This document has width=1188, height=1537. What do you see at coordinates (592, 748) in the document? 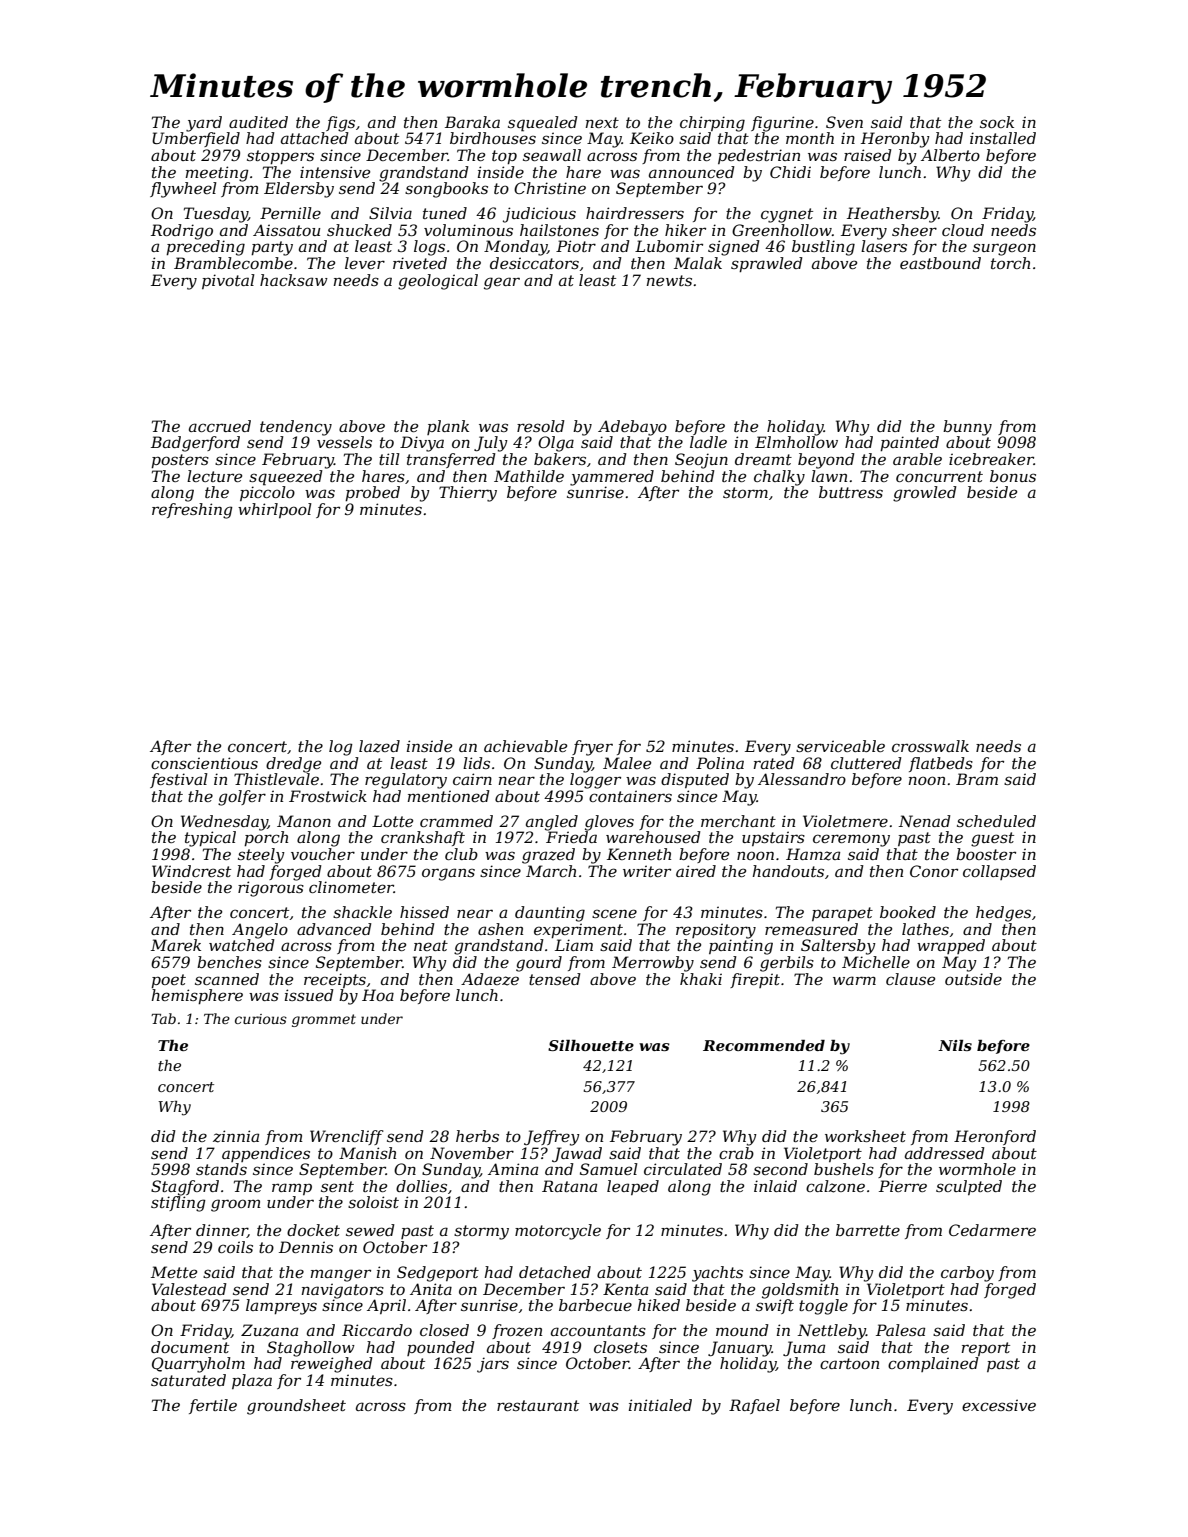
I see `fryer` at bounding box center [592, 748].
